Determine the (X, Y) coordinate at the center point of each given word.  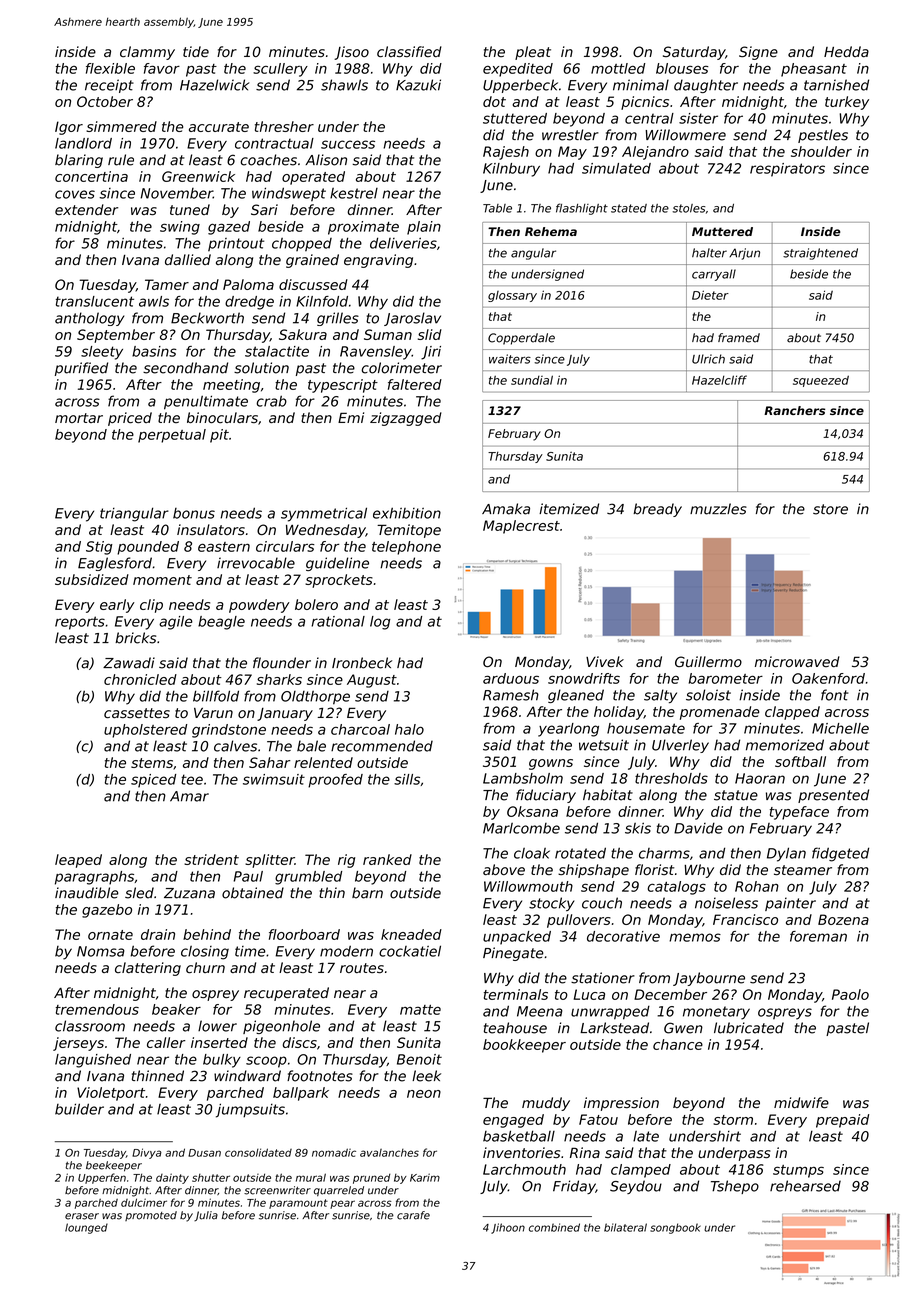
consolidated (258, 1152)
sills (407, 779)
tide (196, 52)
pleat (533, 53)
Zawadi (129, 663)
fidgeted (840, 854)
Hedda (846, 52)
